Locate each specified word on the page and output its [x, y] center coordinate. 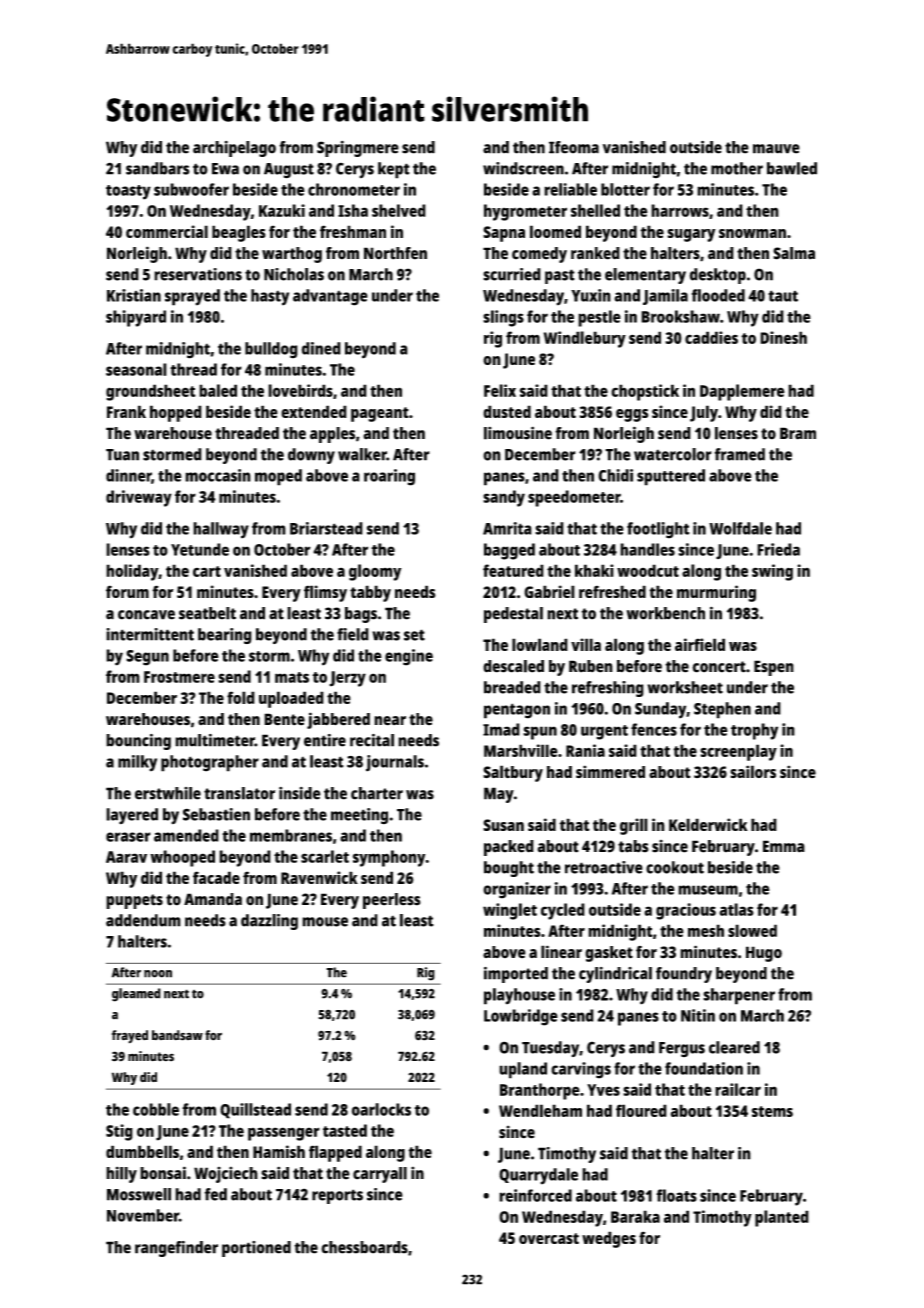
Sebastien [216, 814]
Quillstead [255, 1111]
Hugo [764, 954]
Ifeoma [574, 147]
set [414, 635]
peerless [392, 901]
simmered [610, 771]
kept [394, 170]
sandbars [158, 168]
